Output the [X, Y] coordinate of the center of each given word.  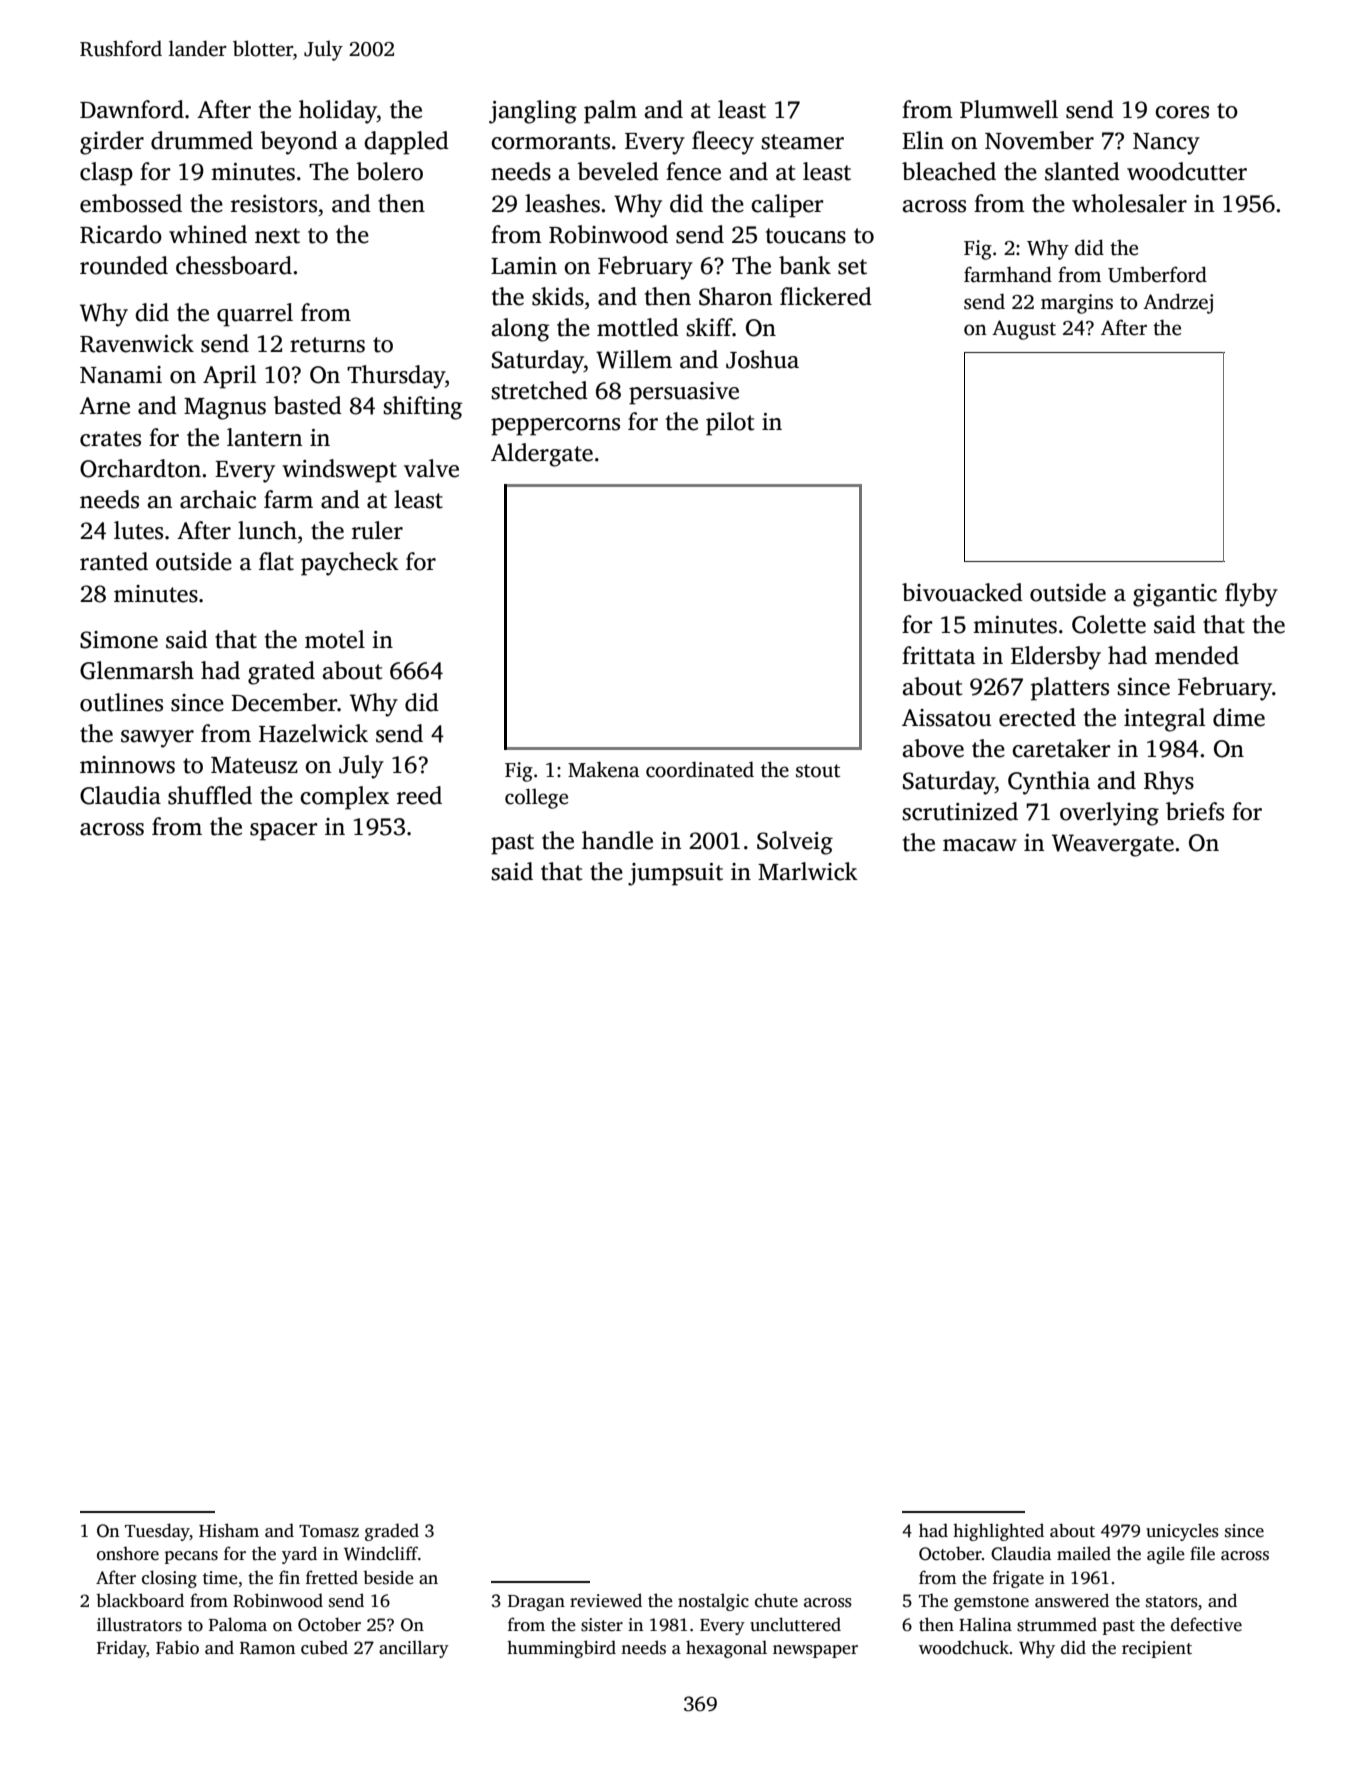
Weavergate [1113, 845]
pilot [730, 424]
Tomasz [329, 1531]
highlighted [998, 1532]
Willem [634, 359]
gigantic [1175, 595]
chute [776, 1600]
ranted [114, 561]
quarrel [255, 315]
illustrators [139, 1624]
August [1024, 330]
